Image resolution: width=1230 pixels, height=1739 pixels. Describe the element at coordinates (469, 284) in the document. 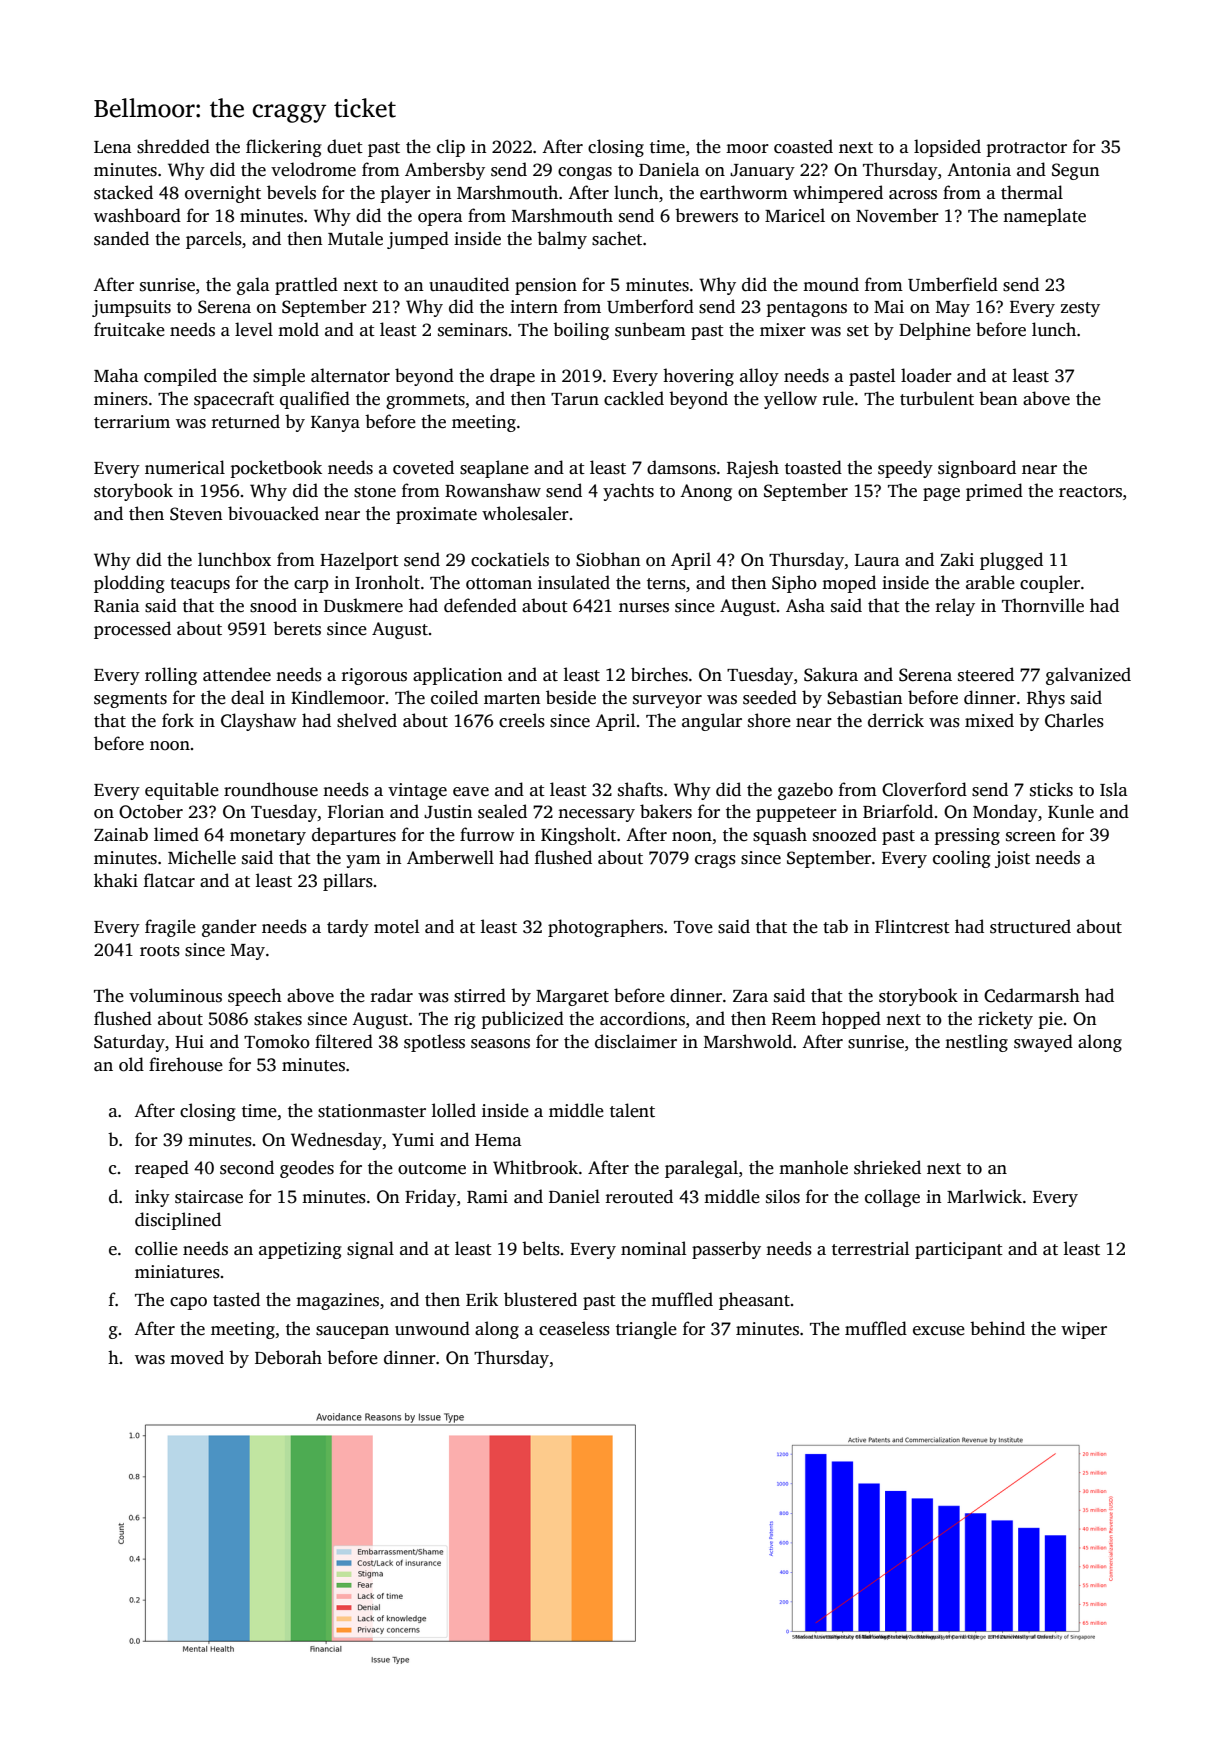

I see `unaudited` at that location.
